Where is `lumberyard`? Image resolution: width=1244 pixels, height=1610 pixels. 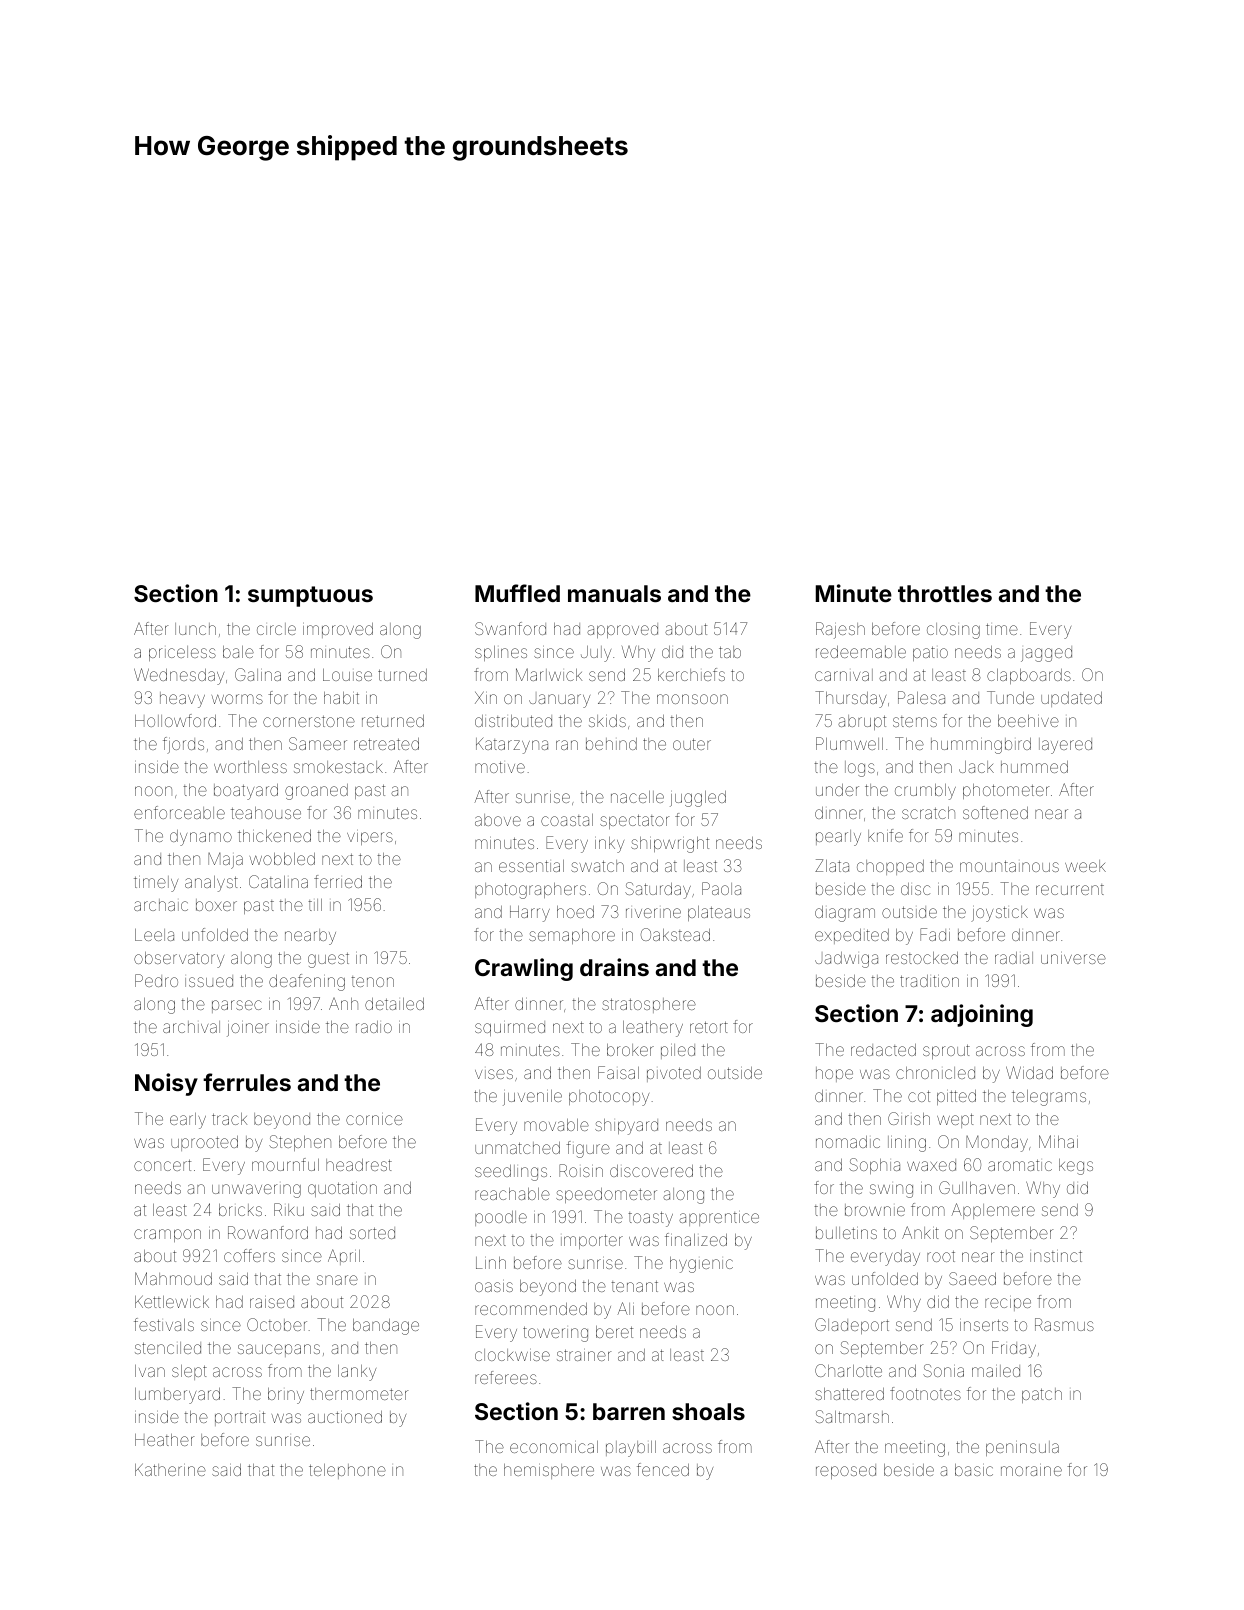 lumberyard is located at coordinates (177, 1396).
